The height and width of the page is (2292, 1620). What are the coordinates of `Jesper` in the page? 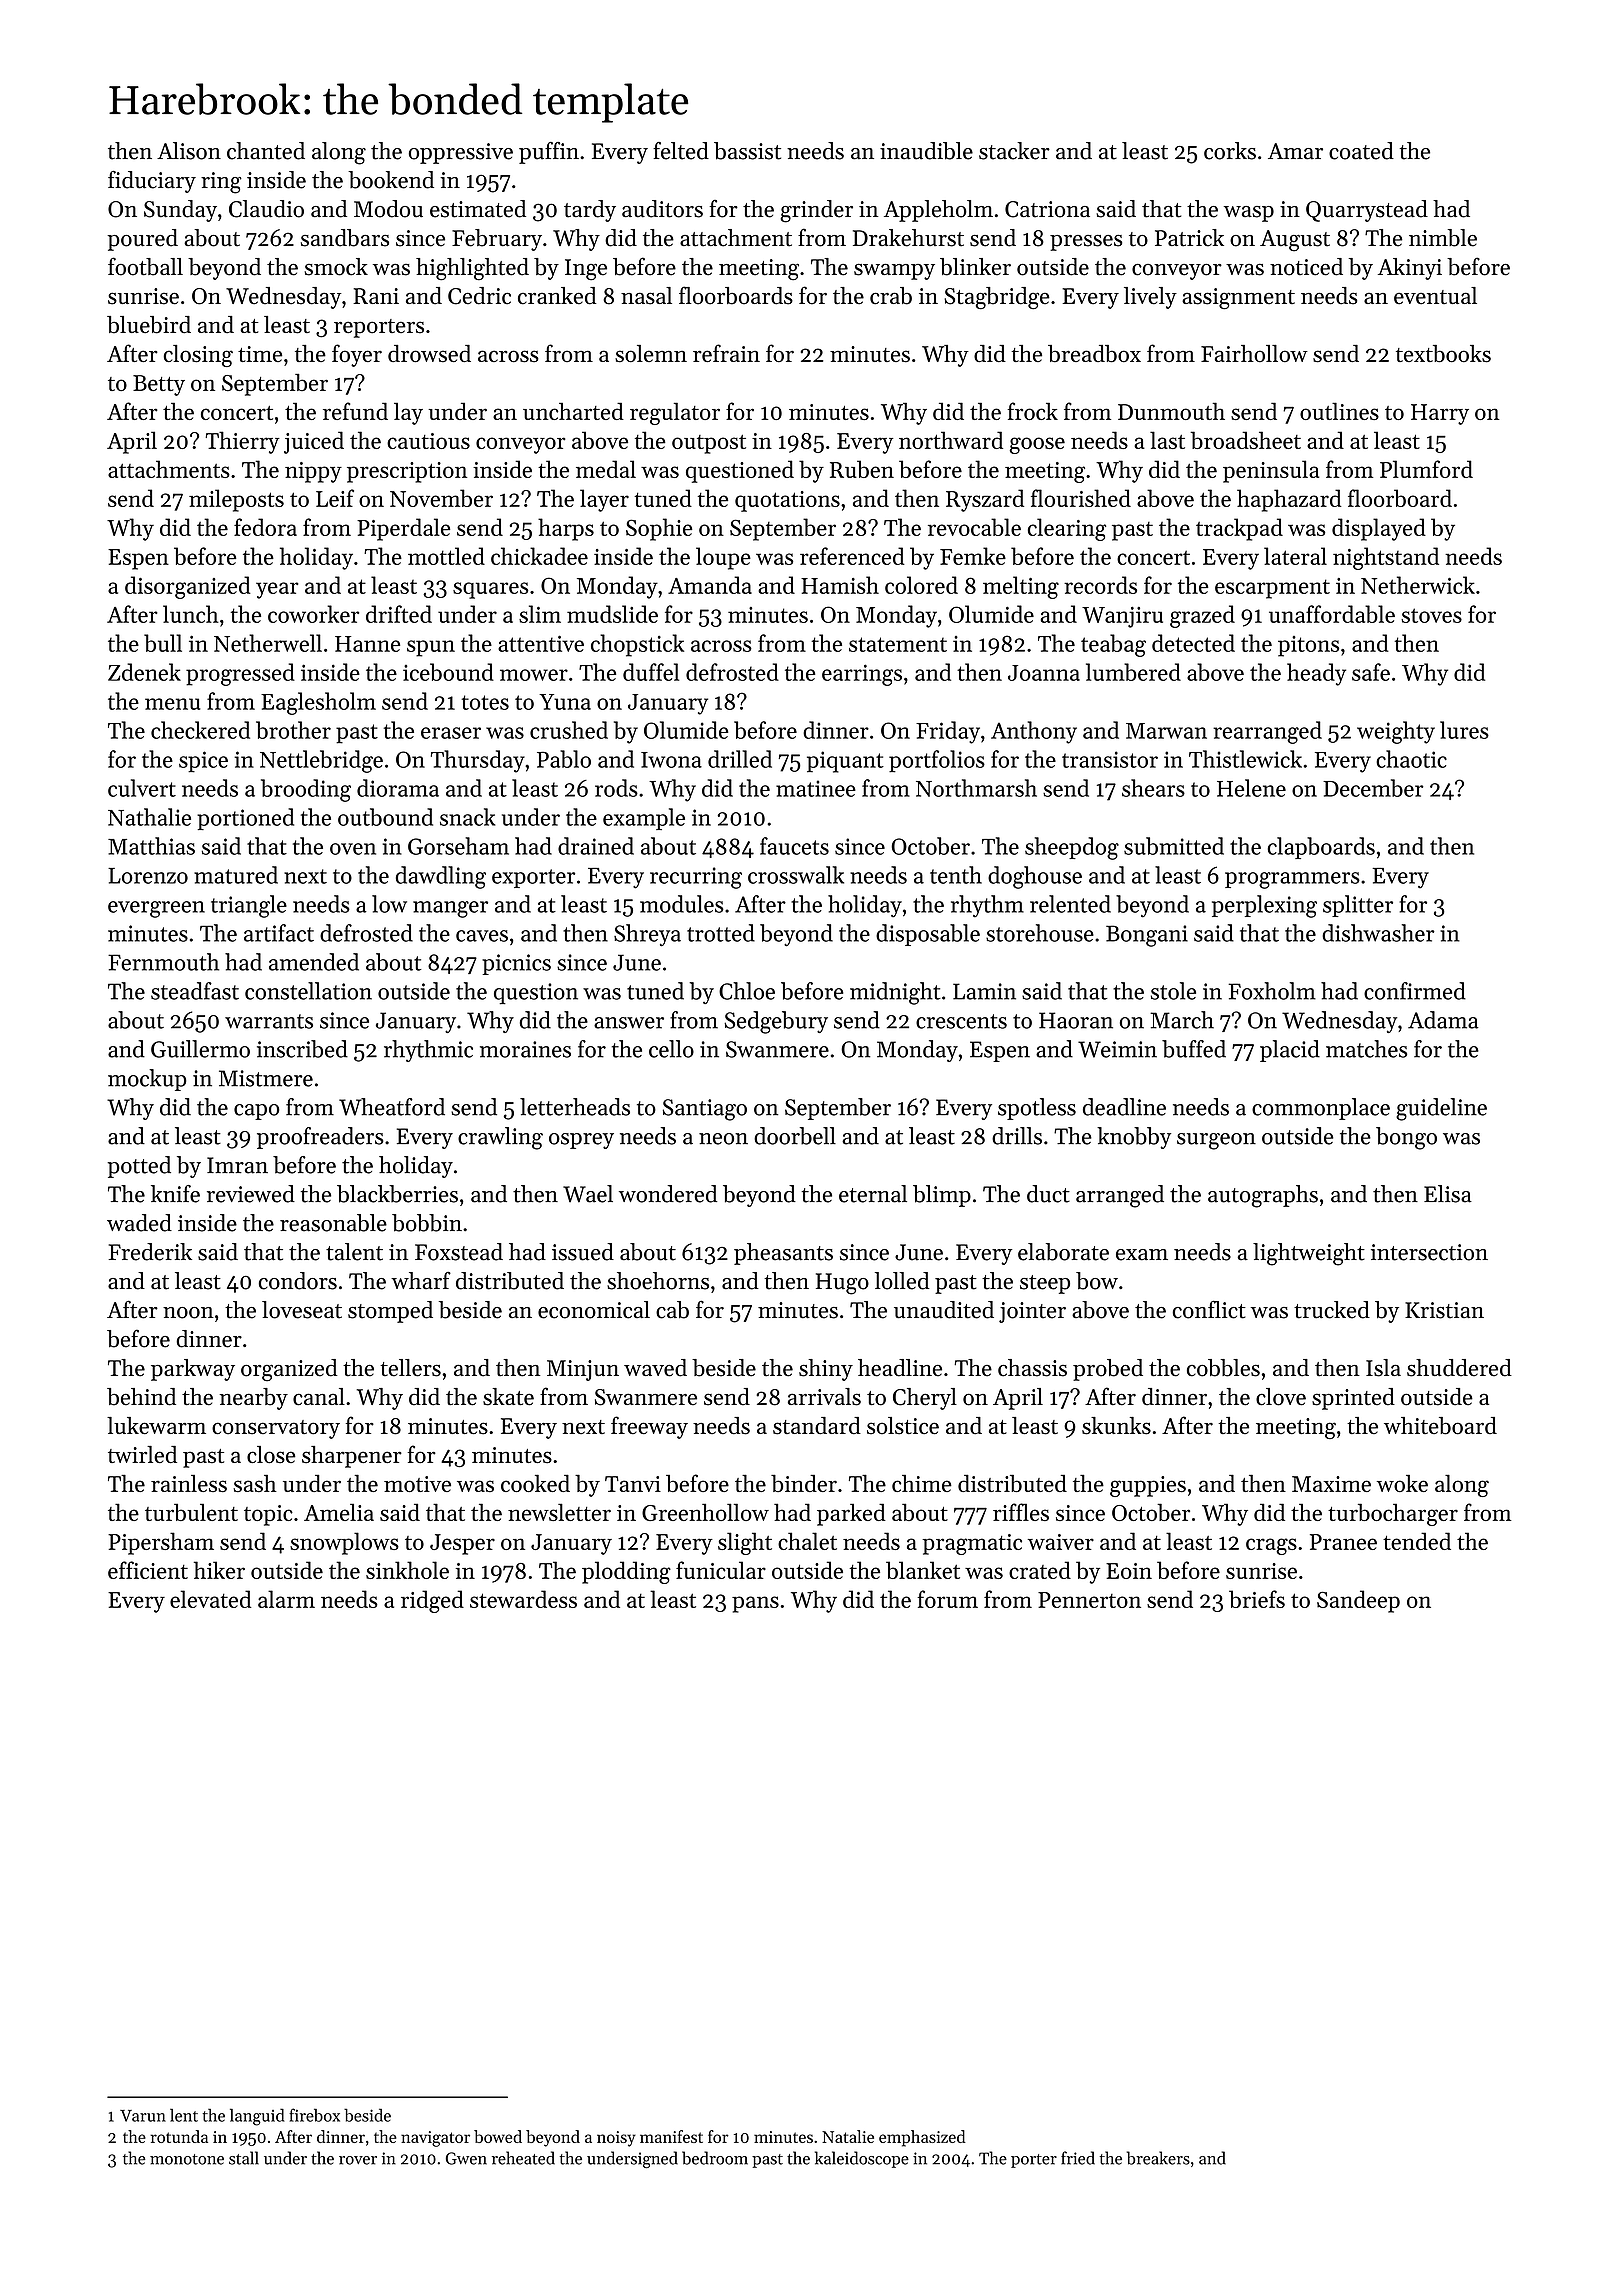 It's located at (462, 1544).
